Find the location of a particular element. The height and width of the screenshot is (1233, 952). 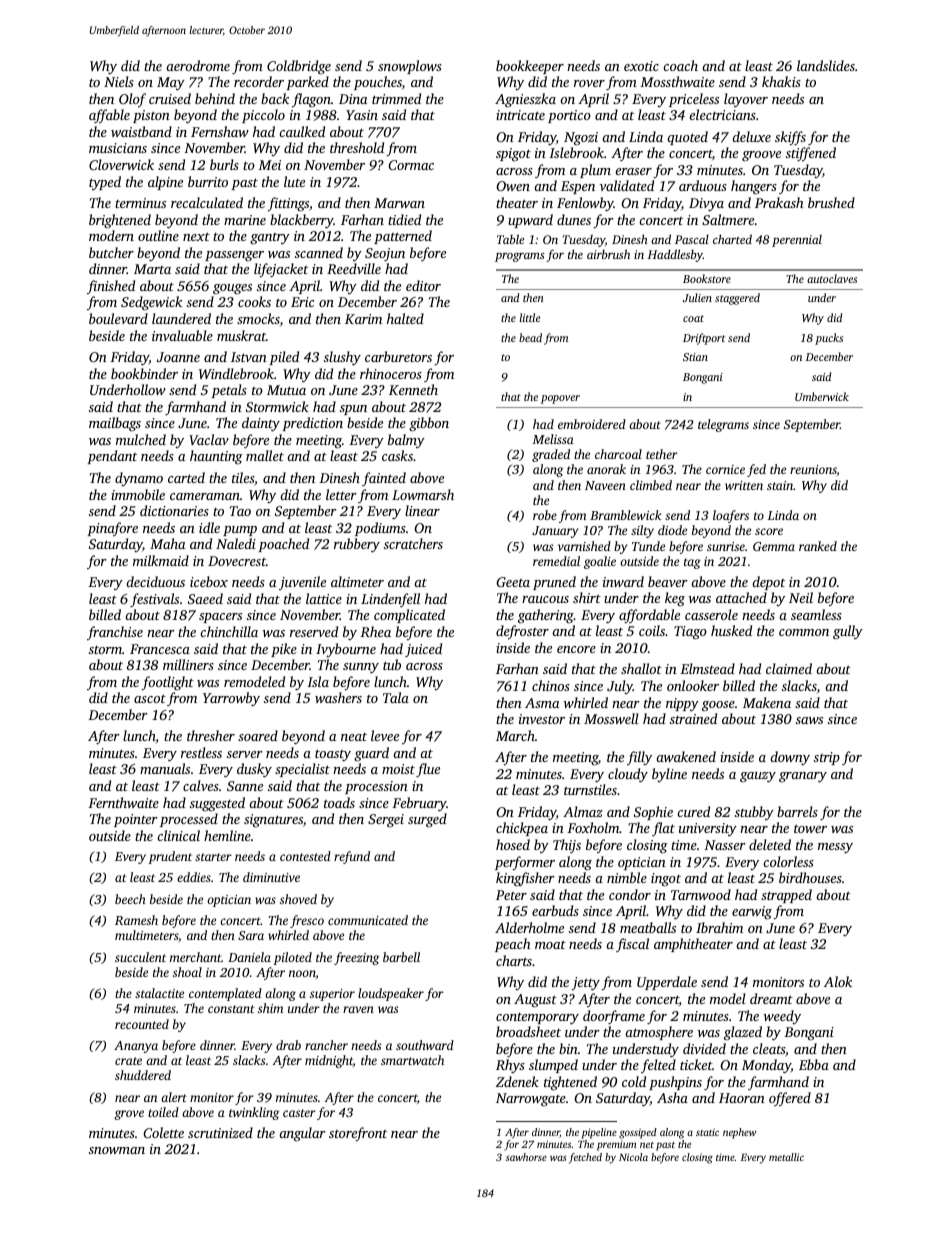

affable is located at coordinates (109, 116).
